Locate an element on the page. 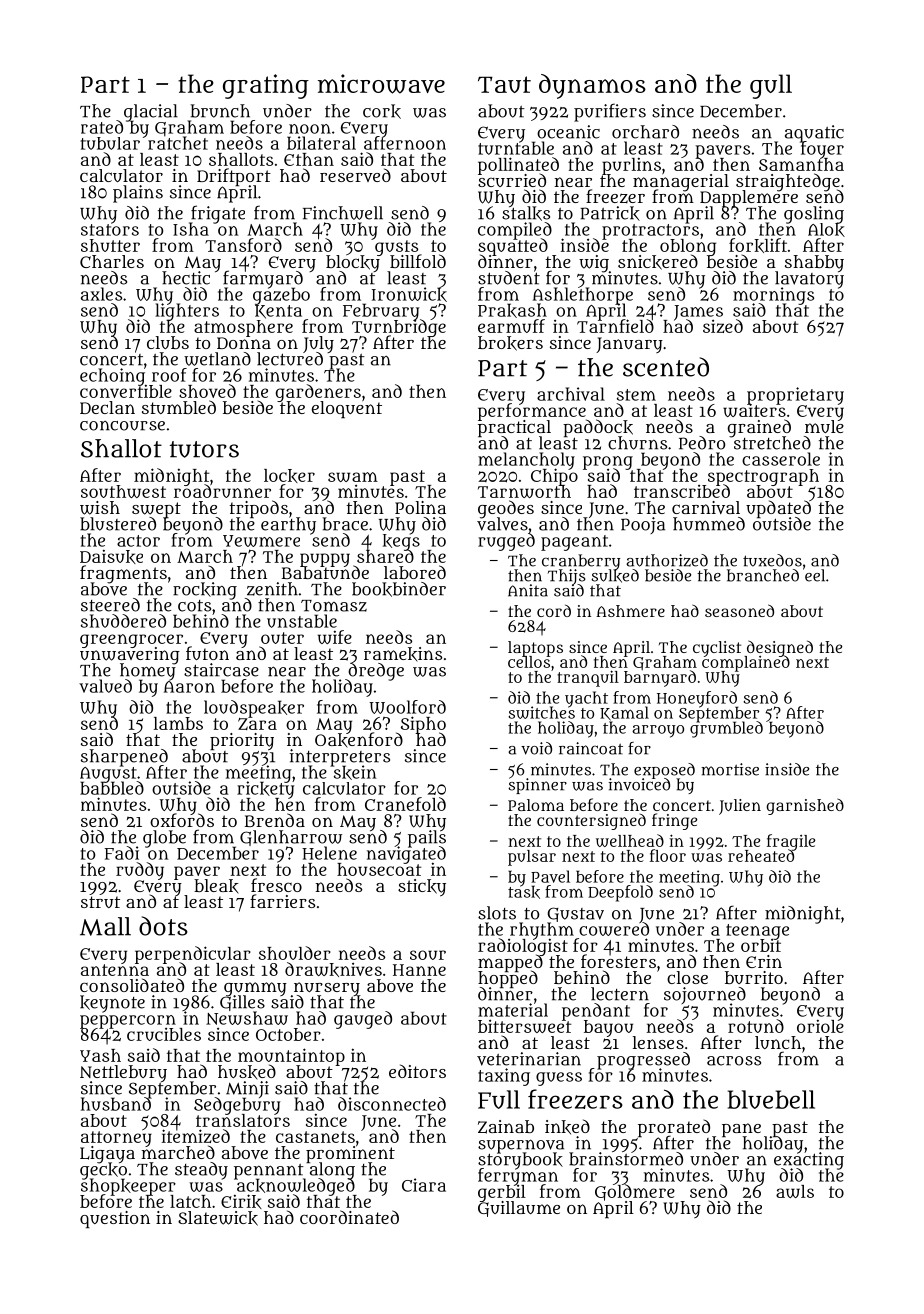 This page has width=924, height=1314. Taut is located at coordinates (504, 84).
